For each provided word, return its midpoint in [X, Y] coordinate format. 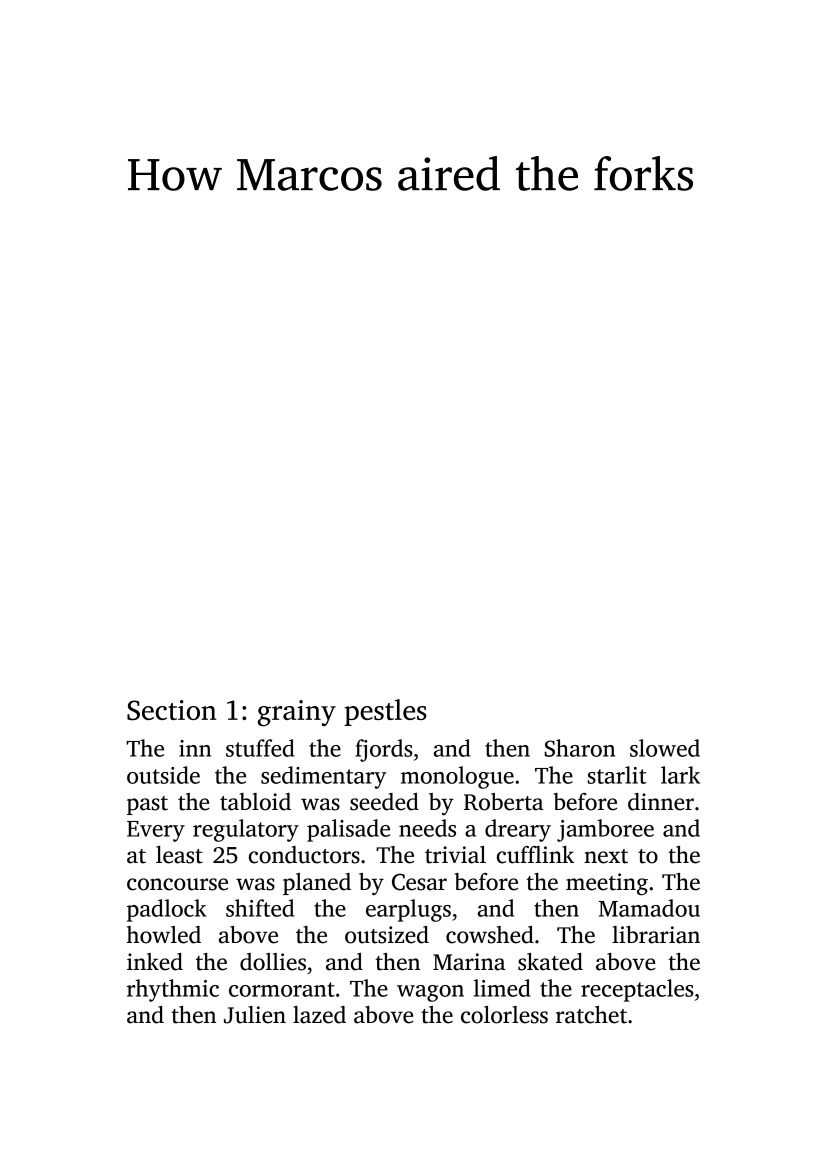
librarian [656, 935]
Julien [255, 1015]
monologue [457, 777]
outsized [387, 935]
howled [164, 935]
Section [172, 710]
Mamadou [649, 908]
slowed [665, 748]
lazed [319, 1015]
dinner [661, 802]
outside [163, 775]
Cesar [419, 882]
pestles [385, 712]
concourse [177, 884]
